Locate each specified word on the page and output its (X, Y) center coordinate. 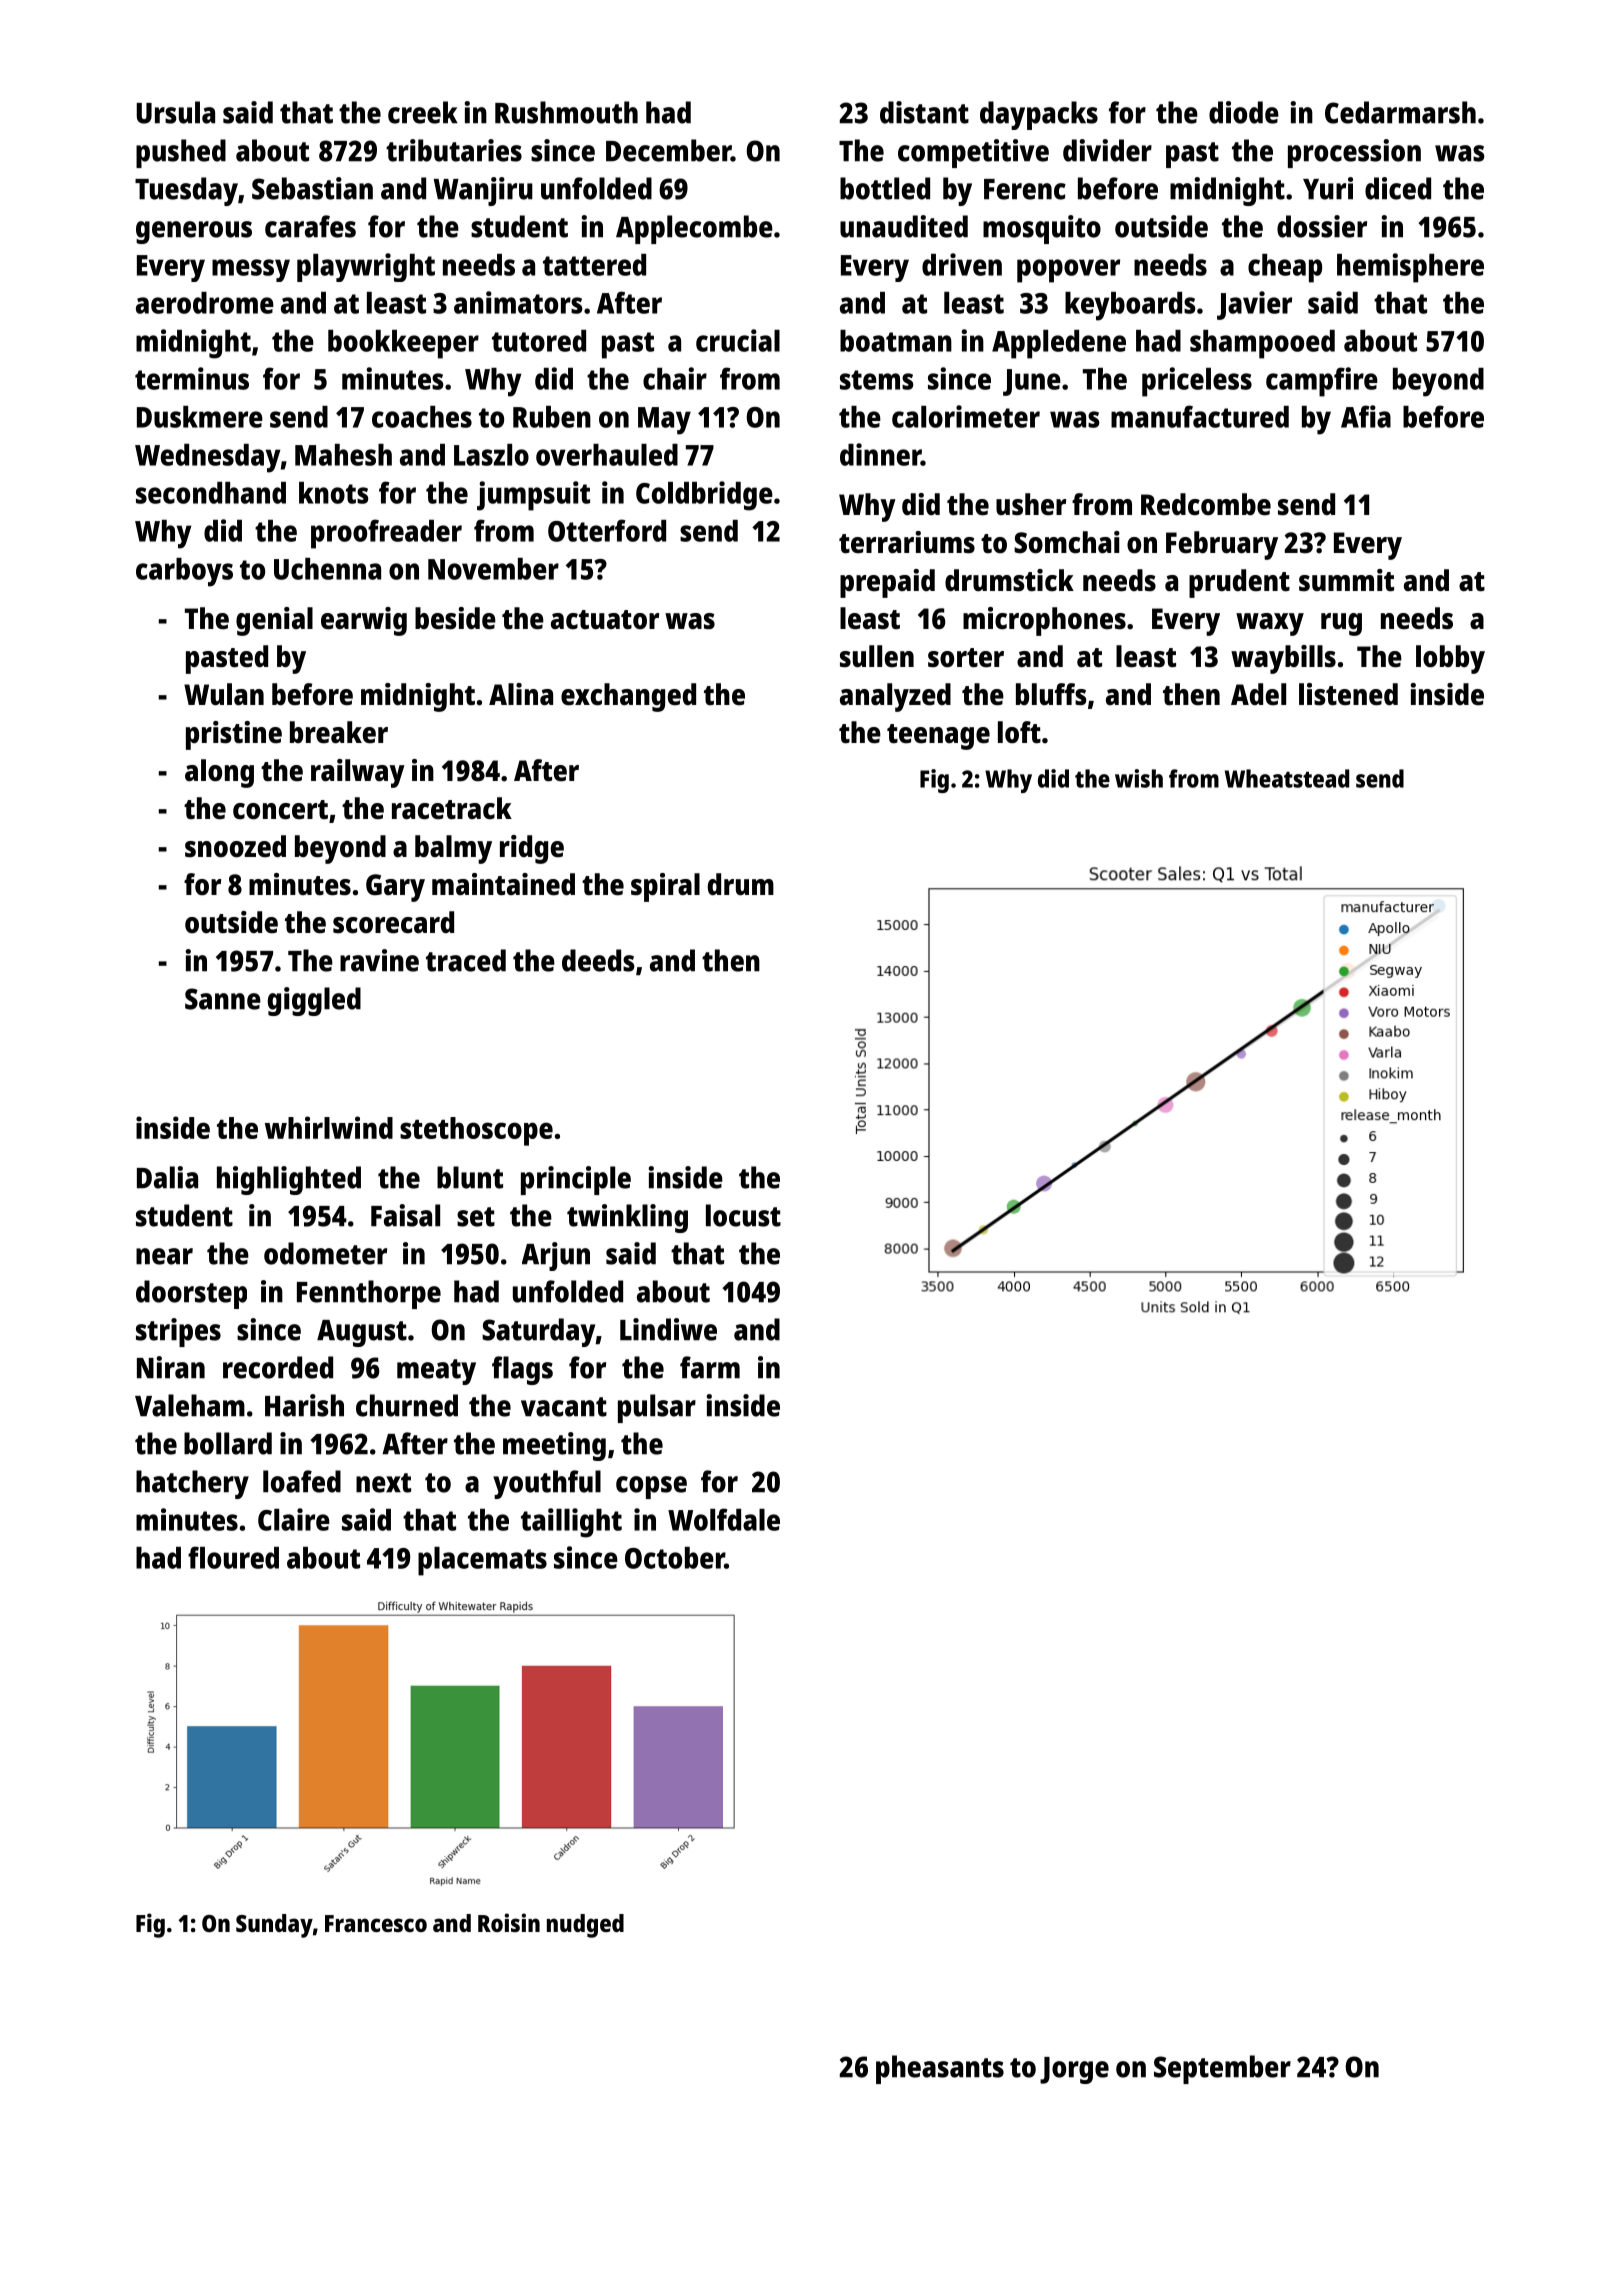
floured (233, 1557)
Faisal (405, 1215)
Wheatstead (1287, 778)
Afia (1366, 416)
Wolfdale (724, 1519)
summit (1346, 580)
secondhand (211, 493)
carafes (310, 226)
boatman (896, 341)
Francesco (376, 1923)
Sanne (223, 999)
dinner (880, 454)
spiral (665, 887)
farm (710, 1367)
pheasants (940, 2069)
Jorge (1074, 2070)
